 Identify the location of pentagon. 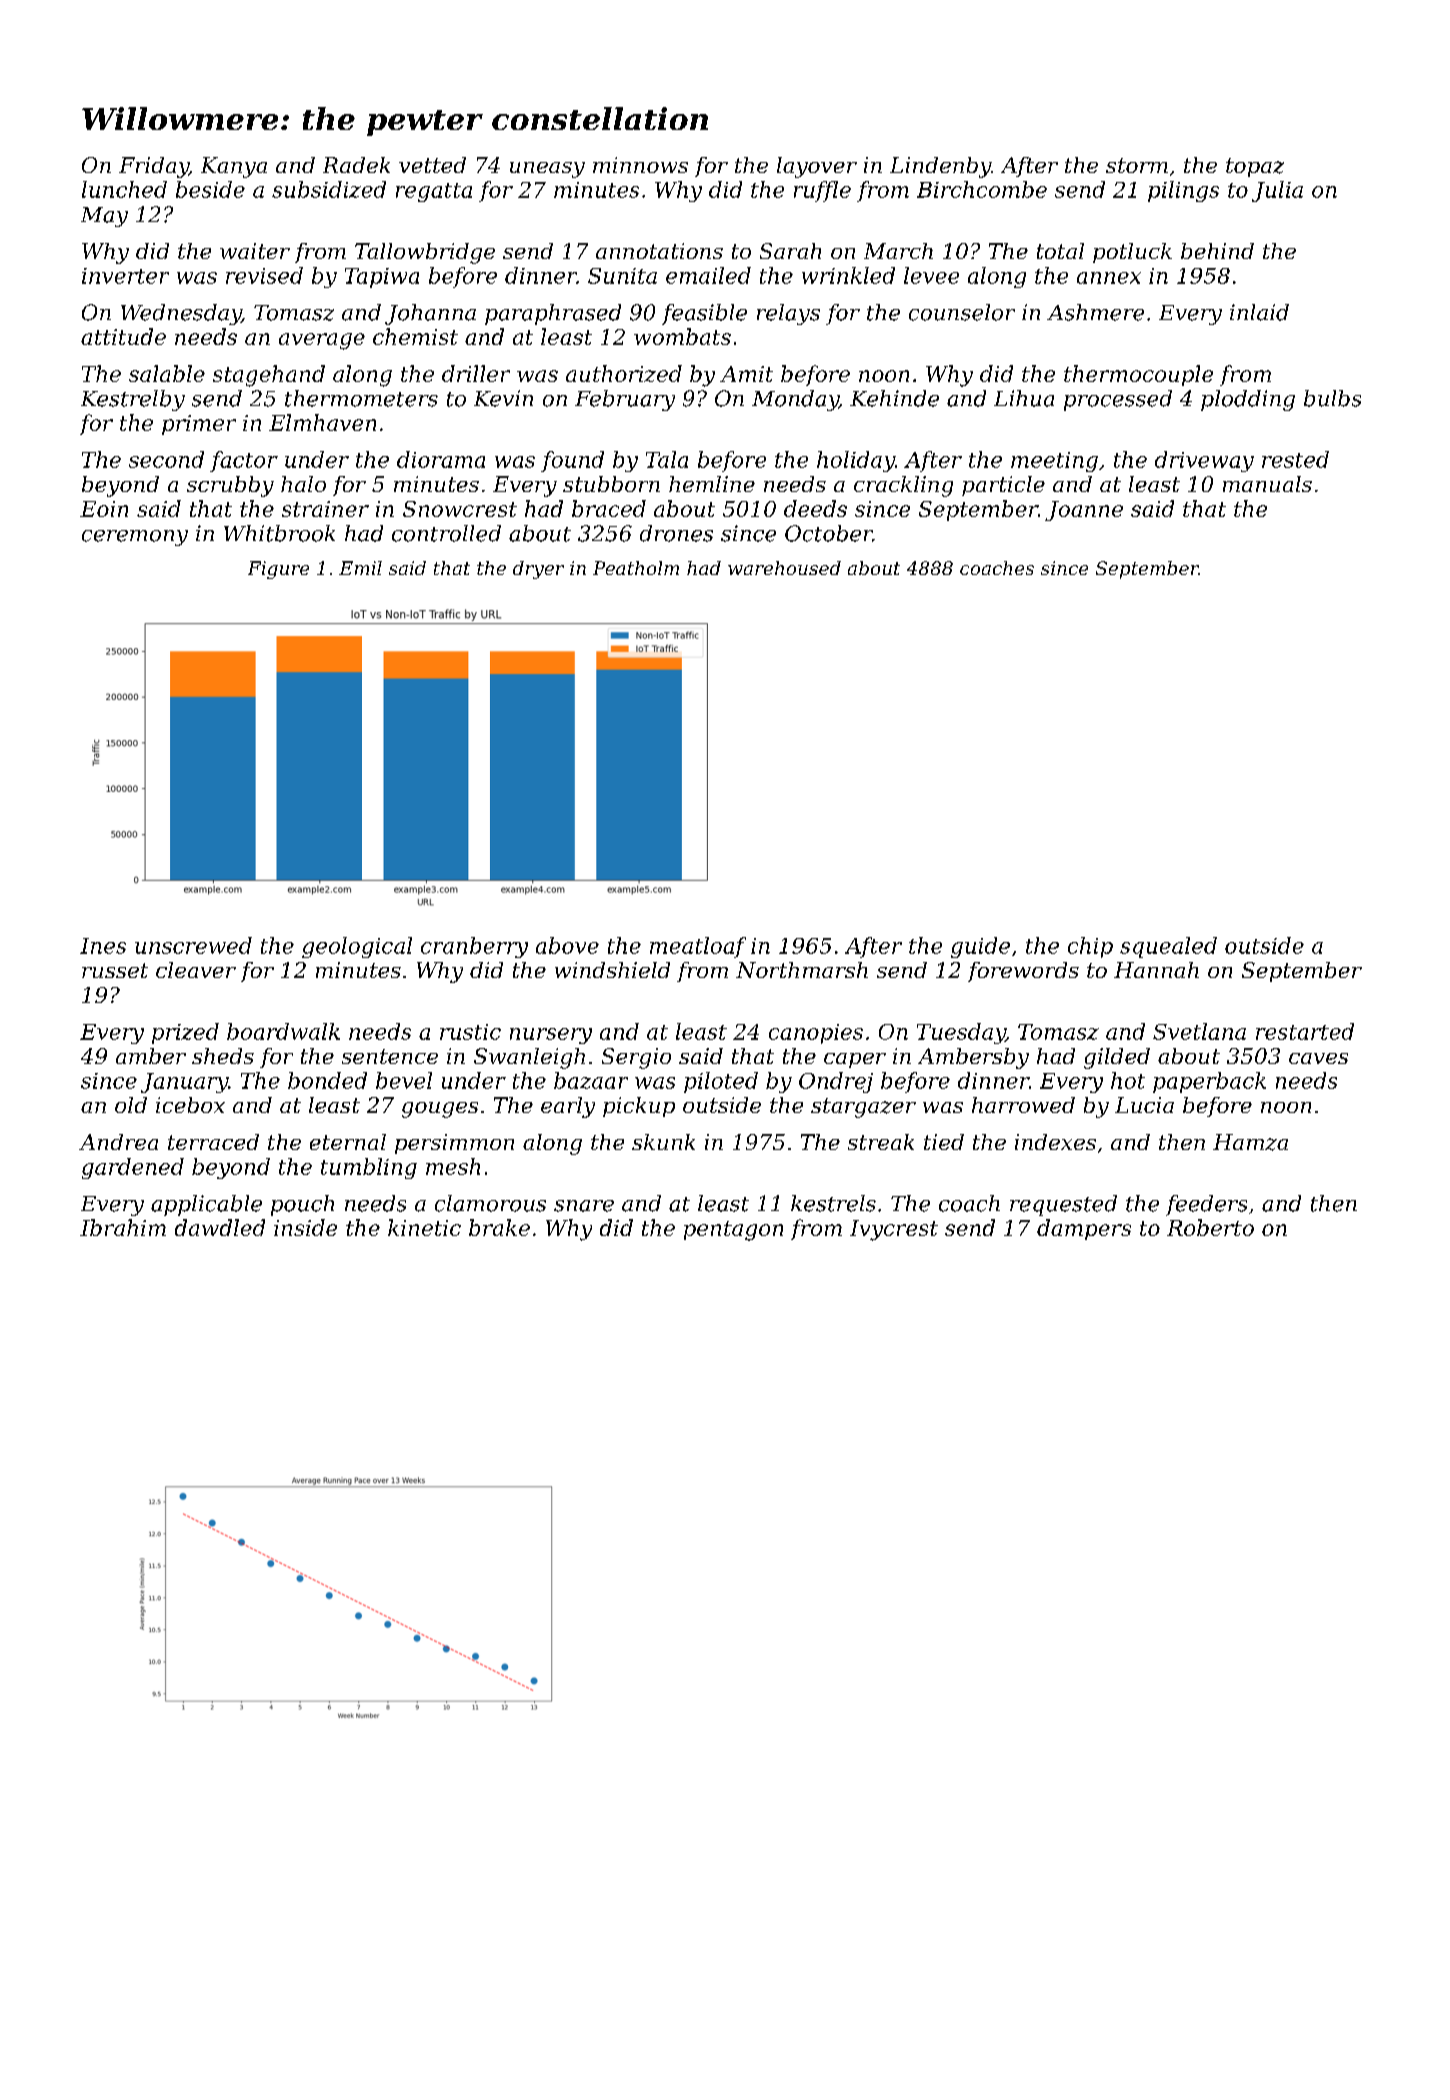
(733, 1231).
